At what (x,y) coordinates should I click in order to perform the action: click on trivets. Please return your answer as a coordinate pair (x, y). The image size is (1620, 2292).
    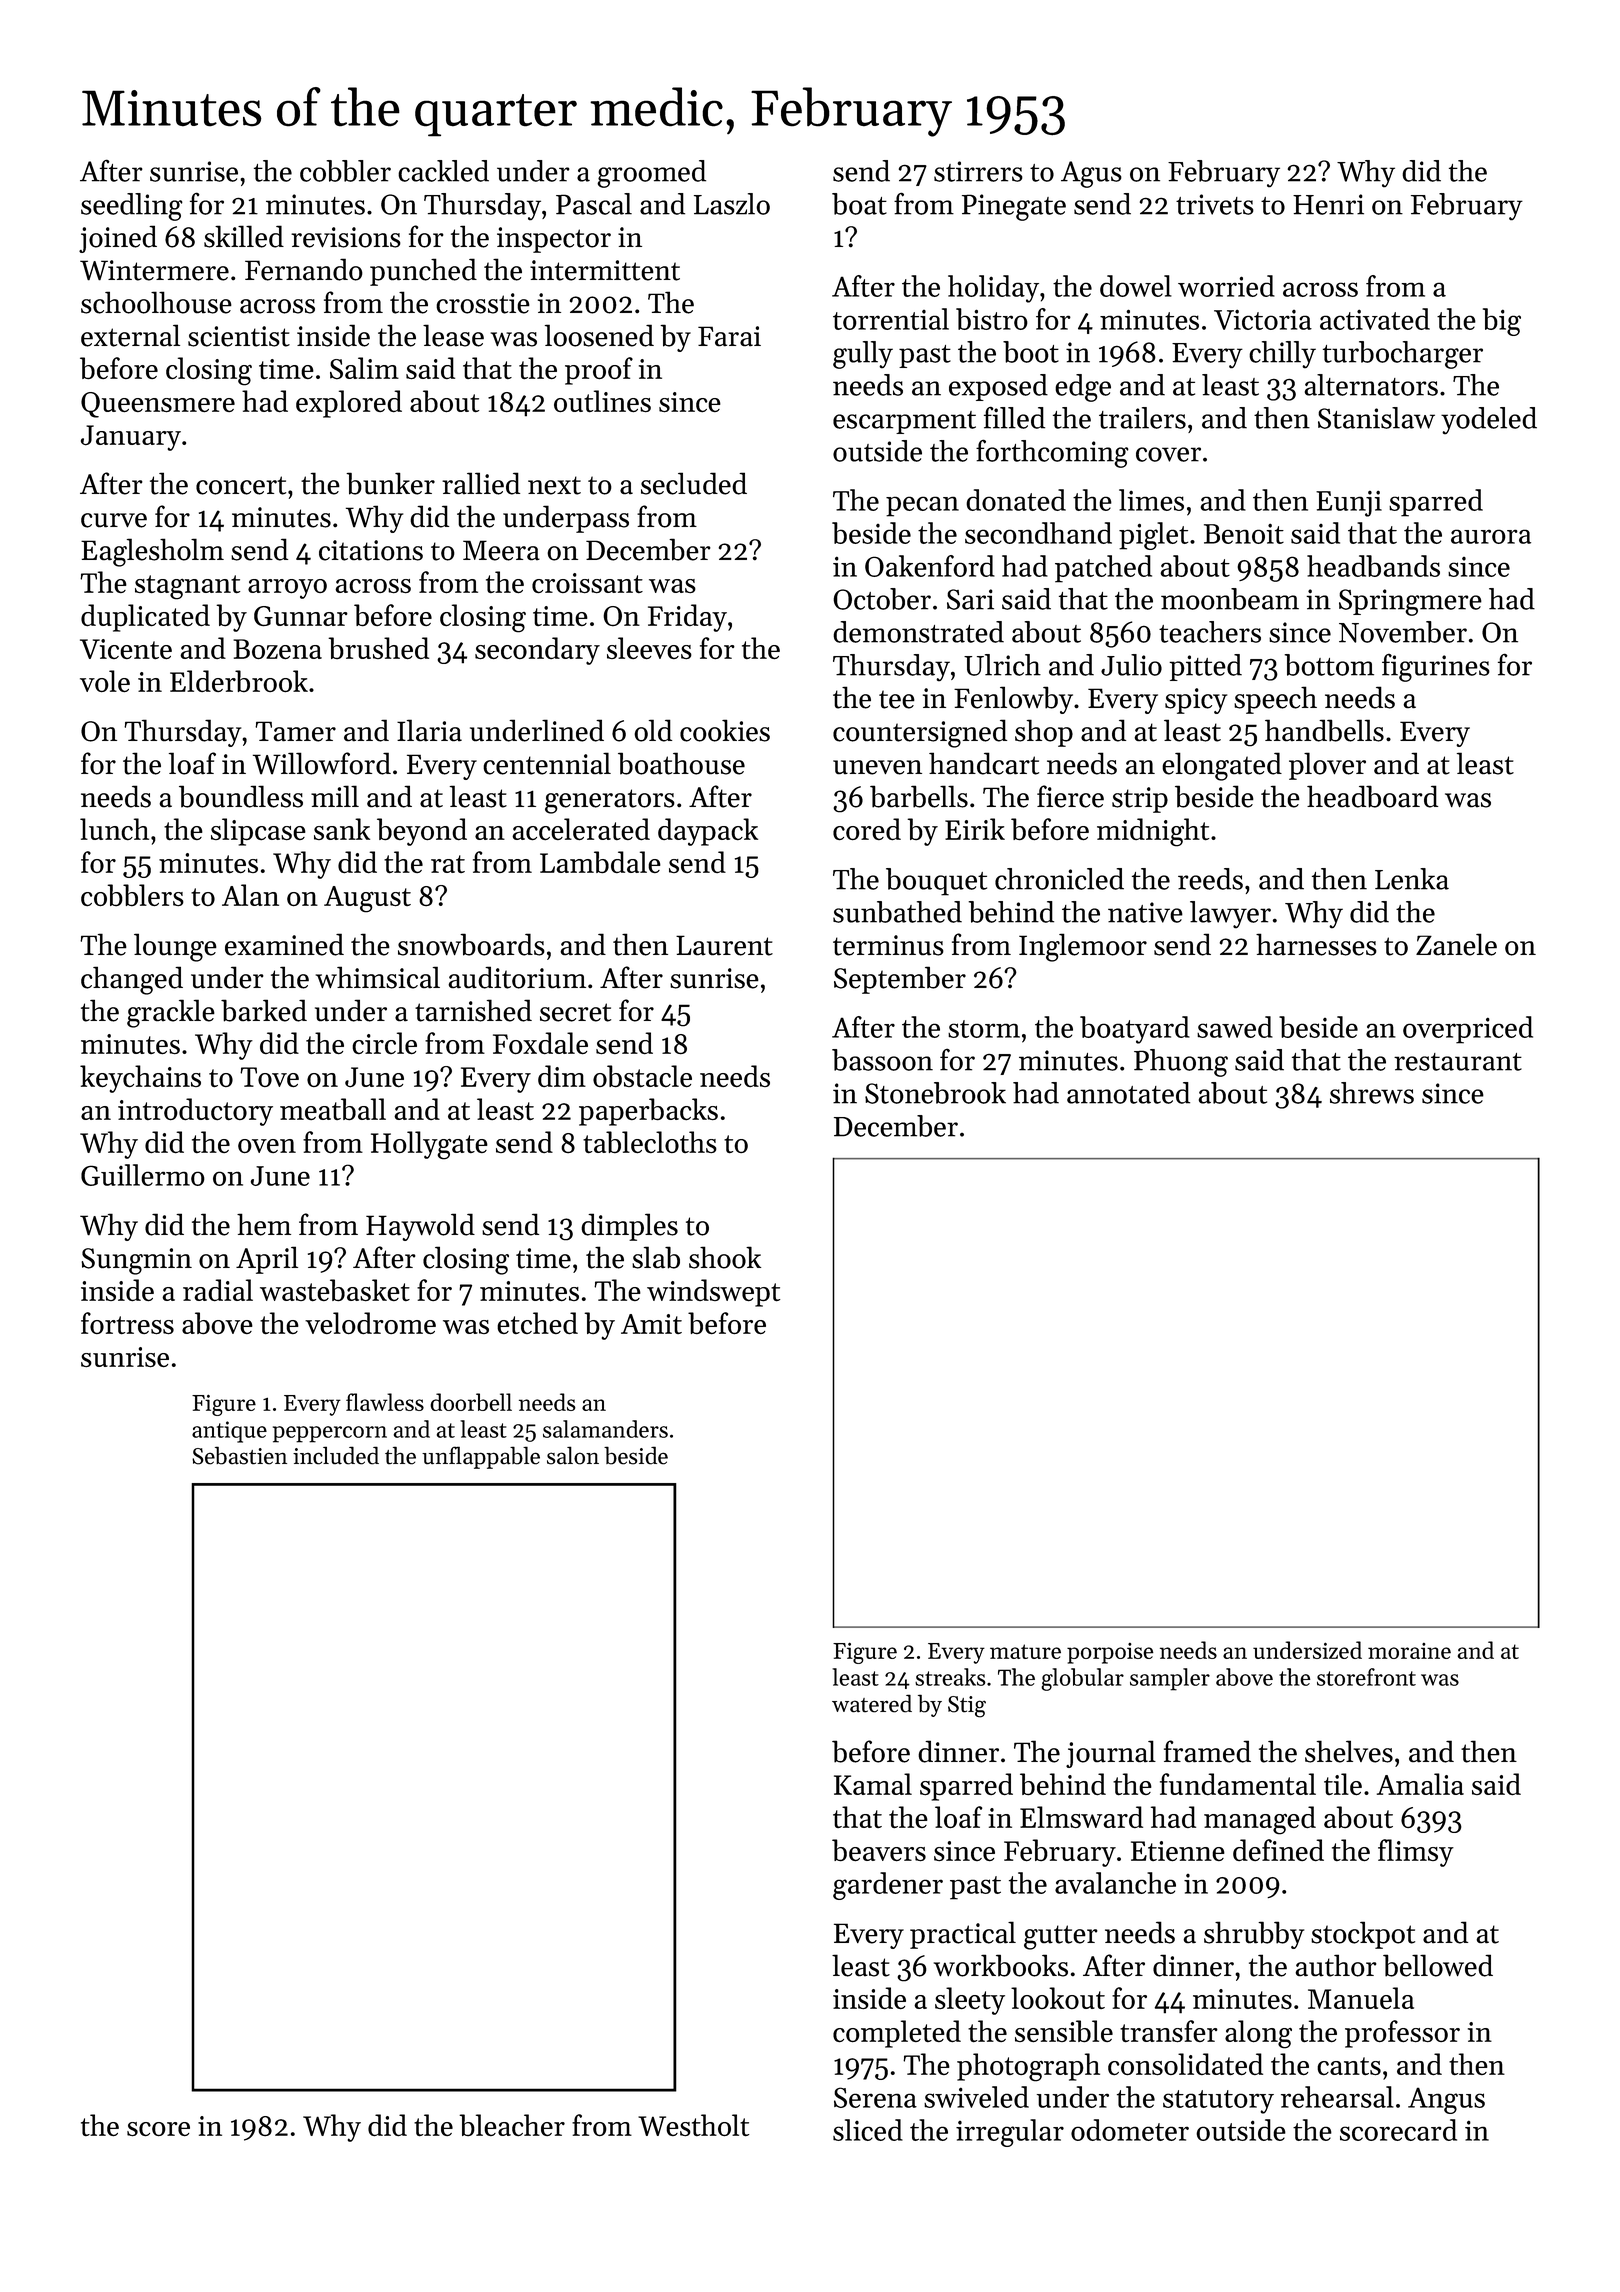
    Looking at the image, I should click on (1215, 204).
